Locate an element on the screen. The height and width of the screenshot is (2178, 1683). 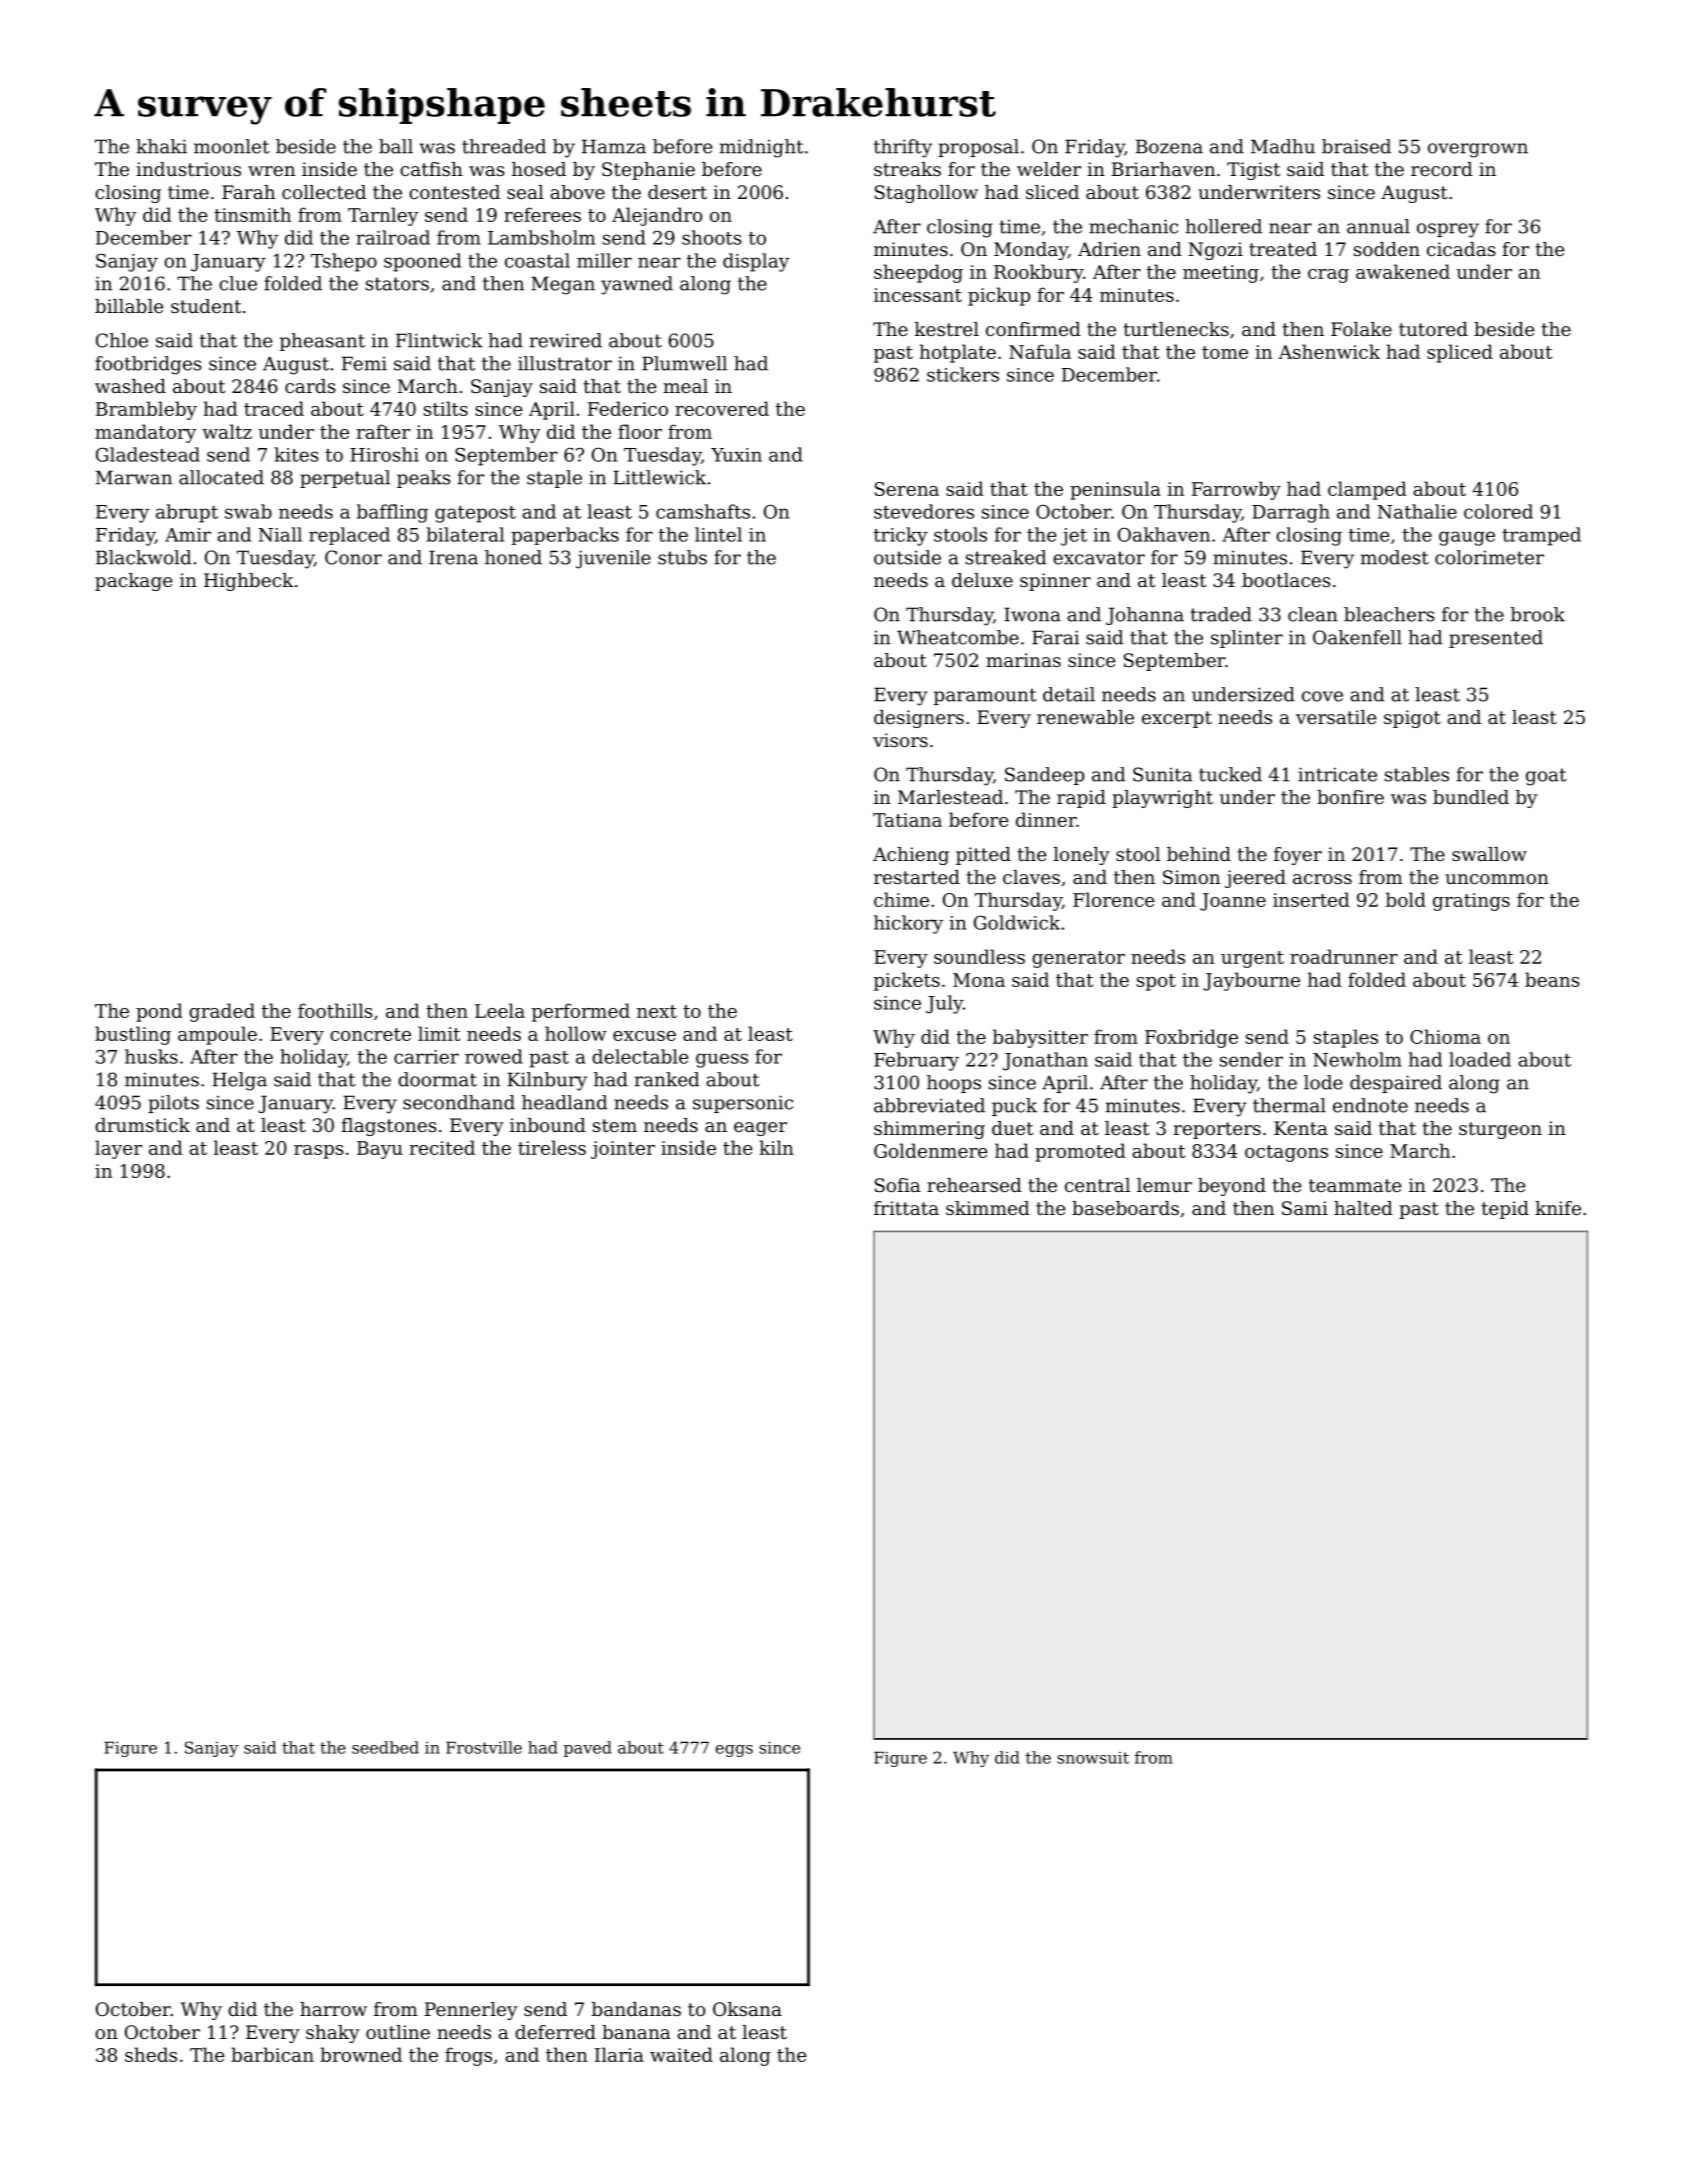
presented is located at coordinates (1496, 639).
